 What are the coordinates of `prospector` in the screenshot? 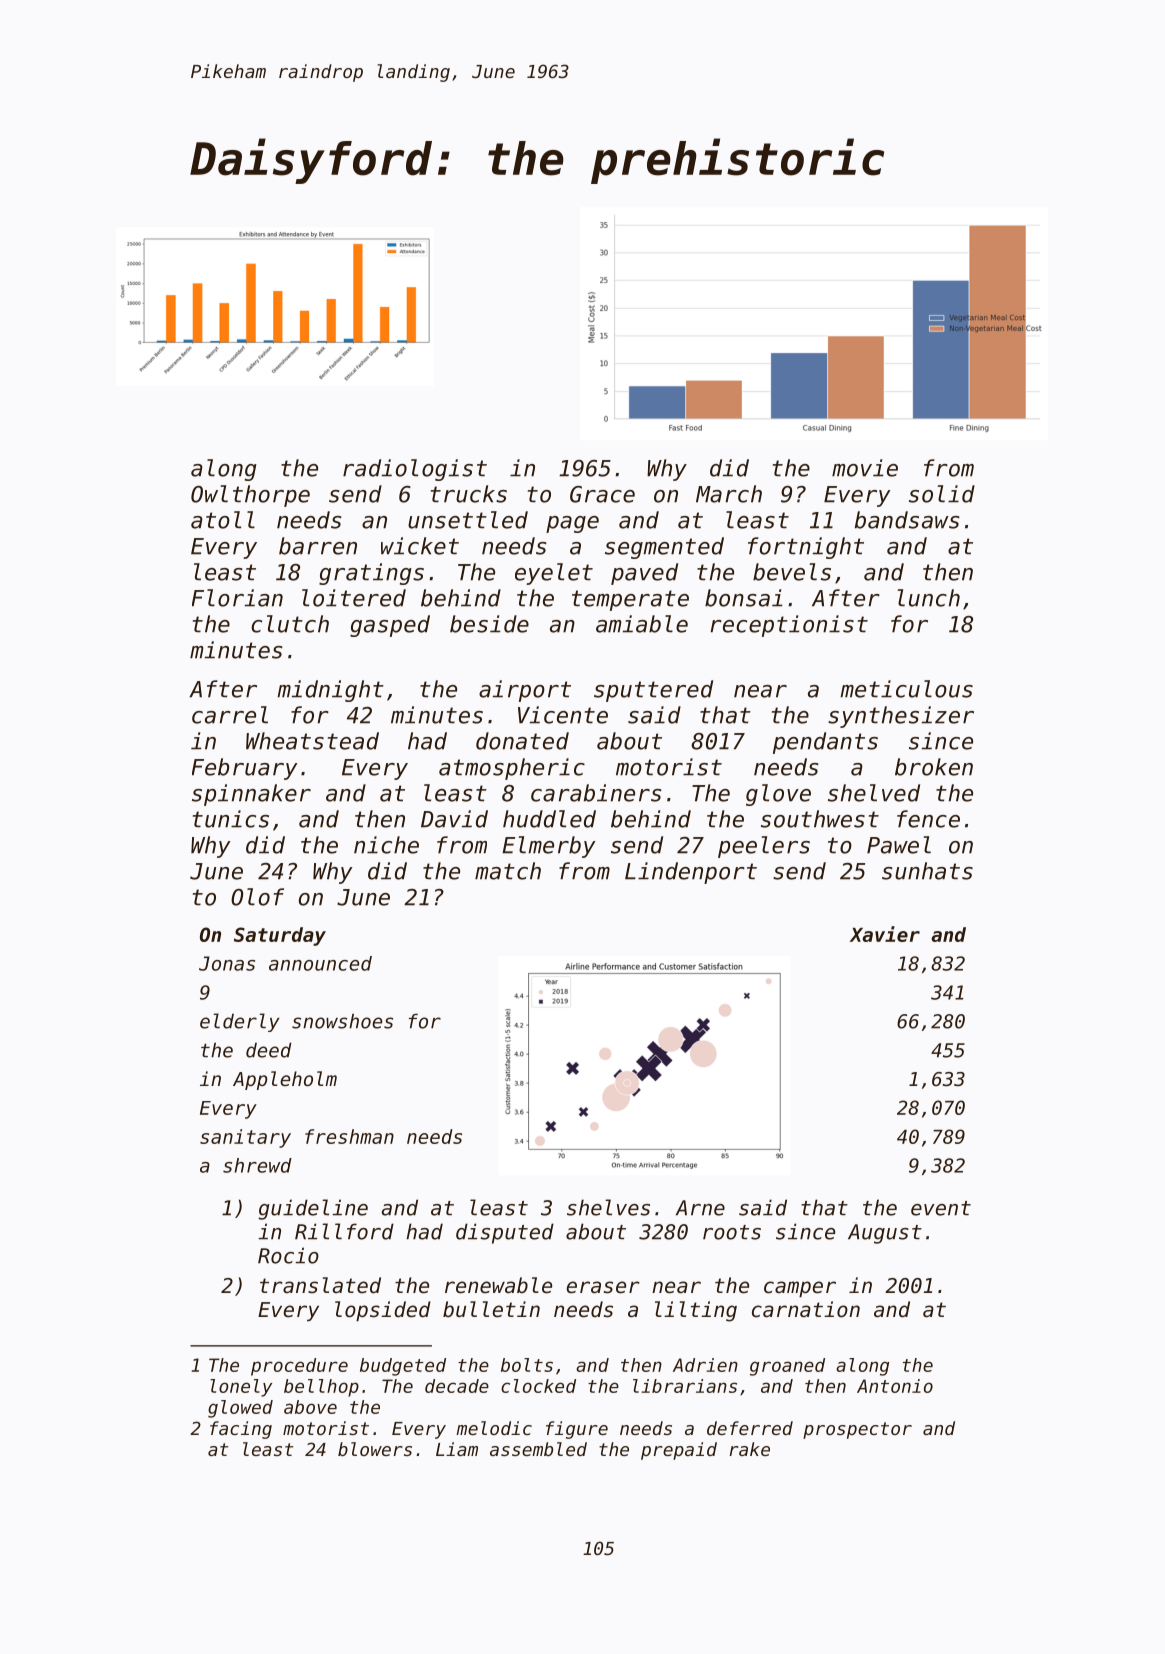 It's located at (857, 1430).
